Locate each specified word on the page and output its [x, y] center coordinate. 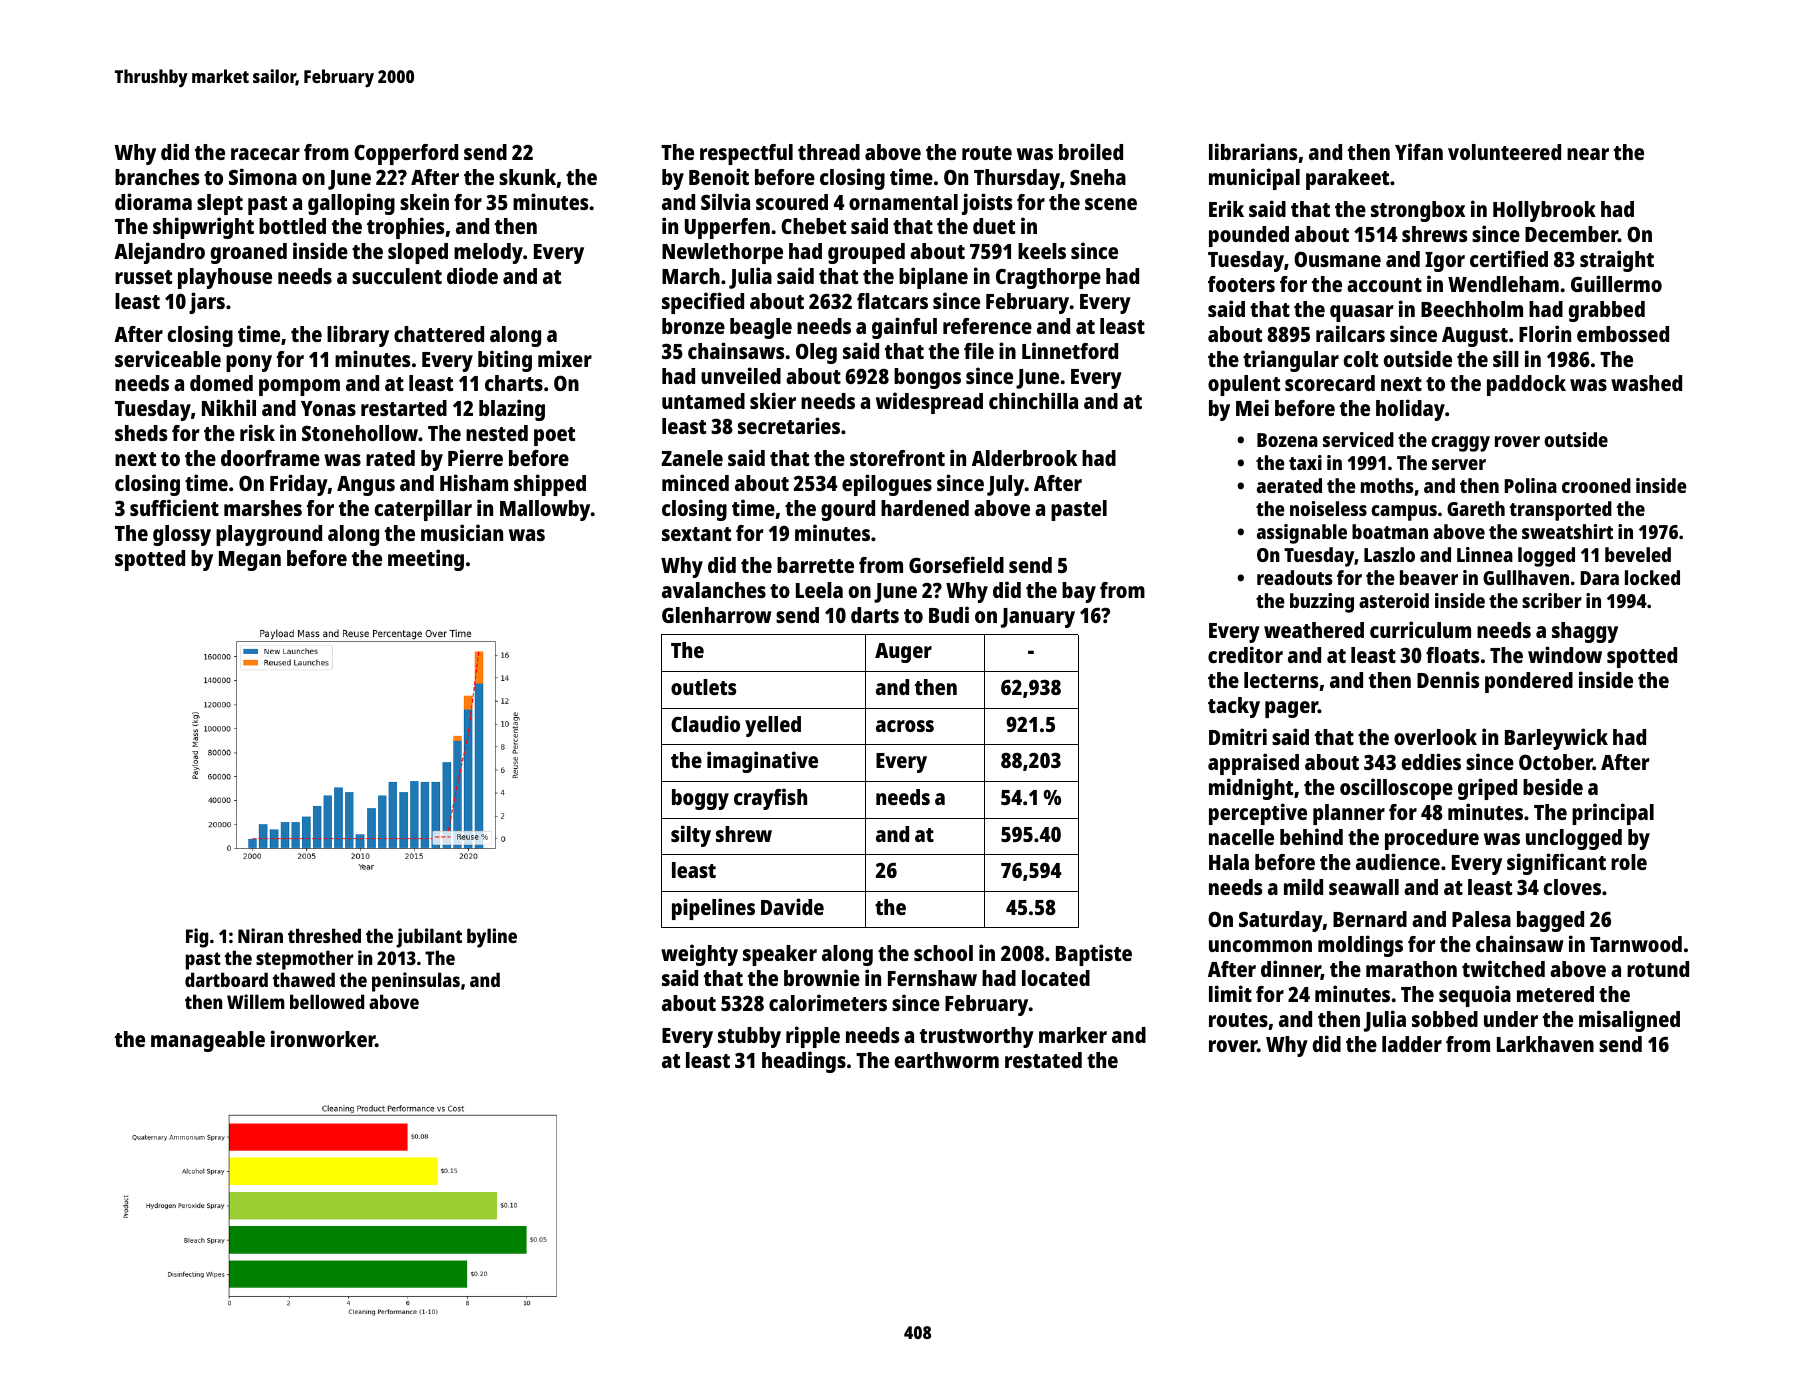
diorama [153, 201]
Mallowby [545, 510]
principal [1613, 814]
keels [1042, 251]
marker [1073, 1035]
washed [1646, 383]
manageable [208, 1041]
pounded [1249, 236]
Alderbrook [1024, 458]
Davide [792, 906]
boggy [700, 799]
